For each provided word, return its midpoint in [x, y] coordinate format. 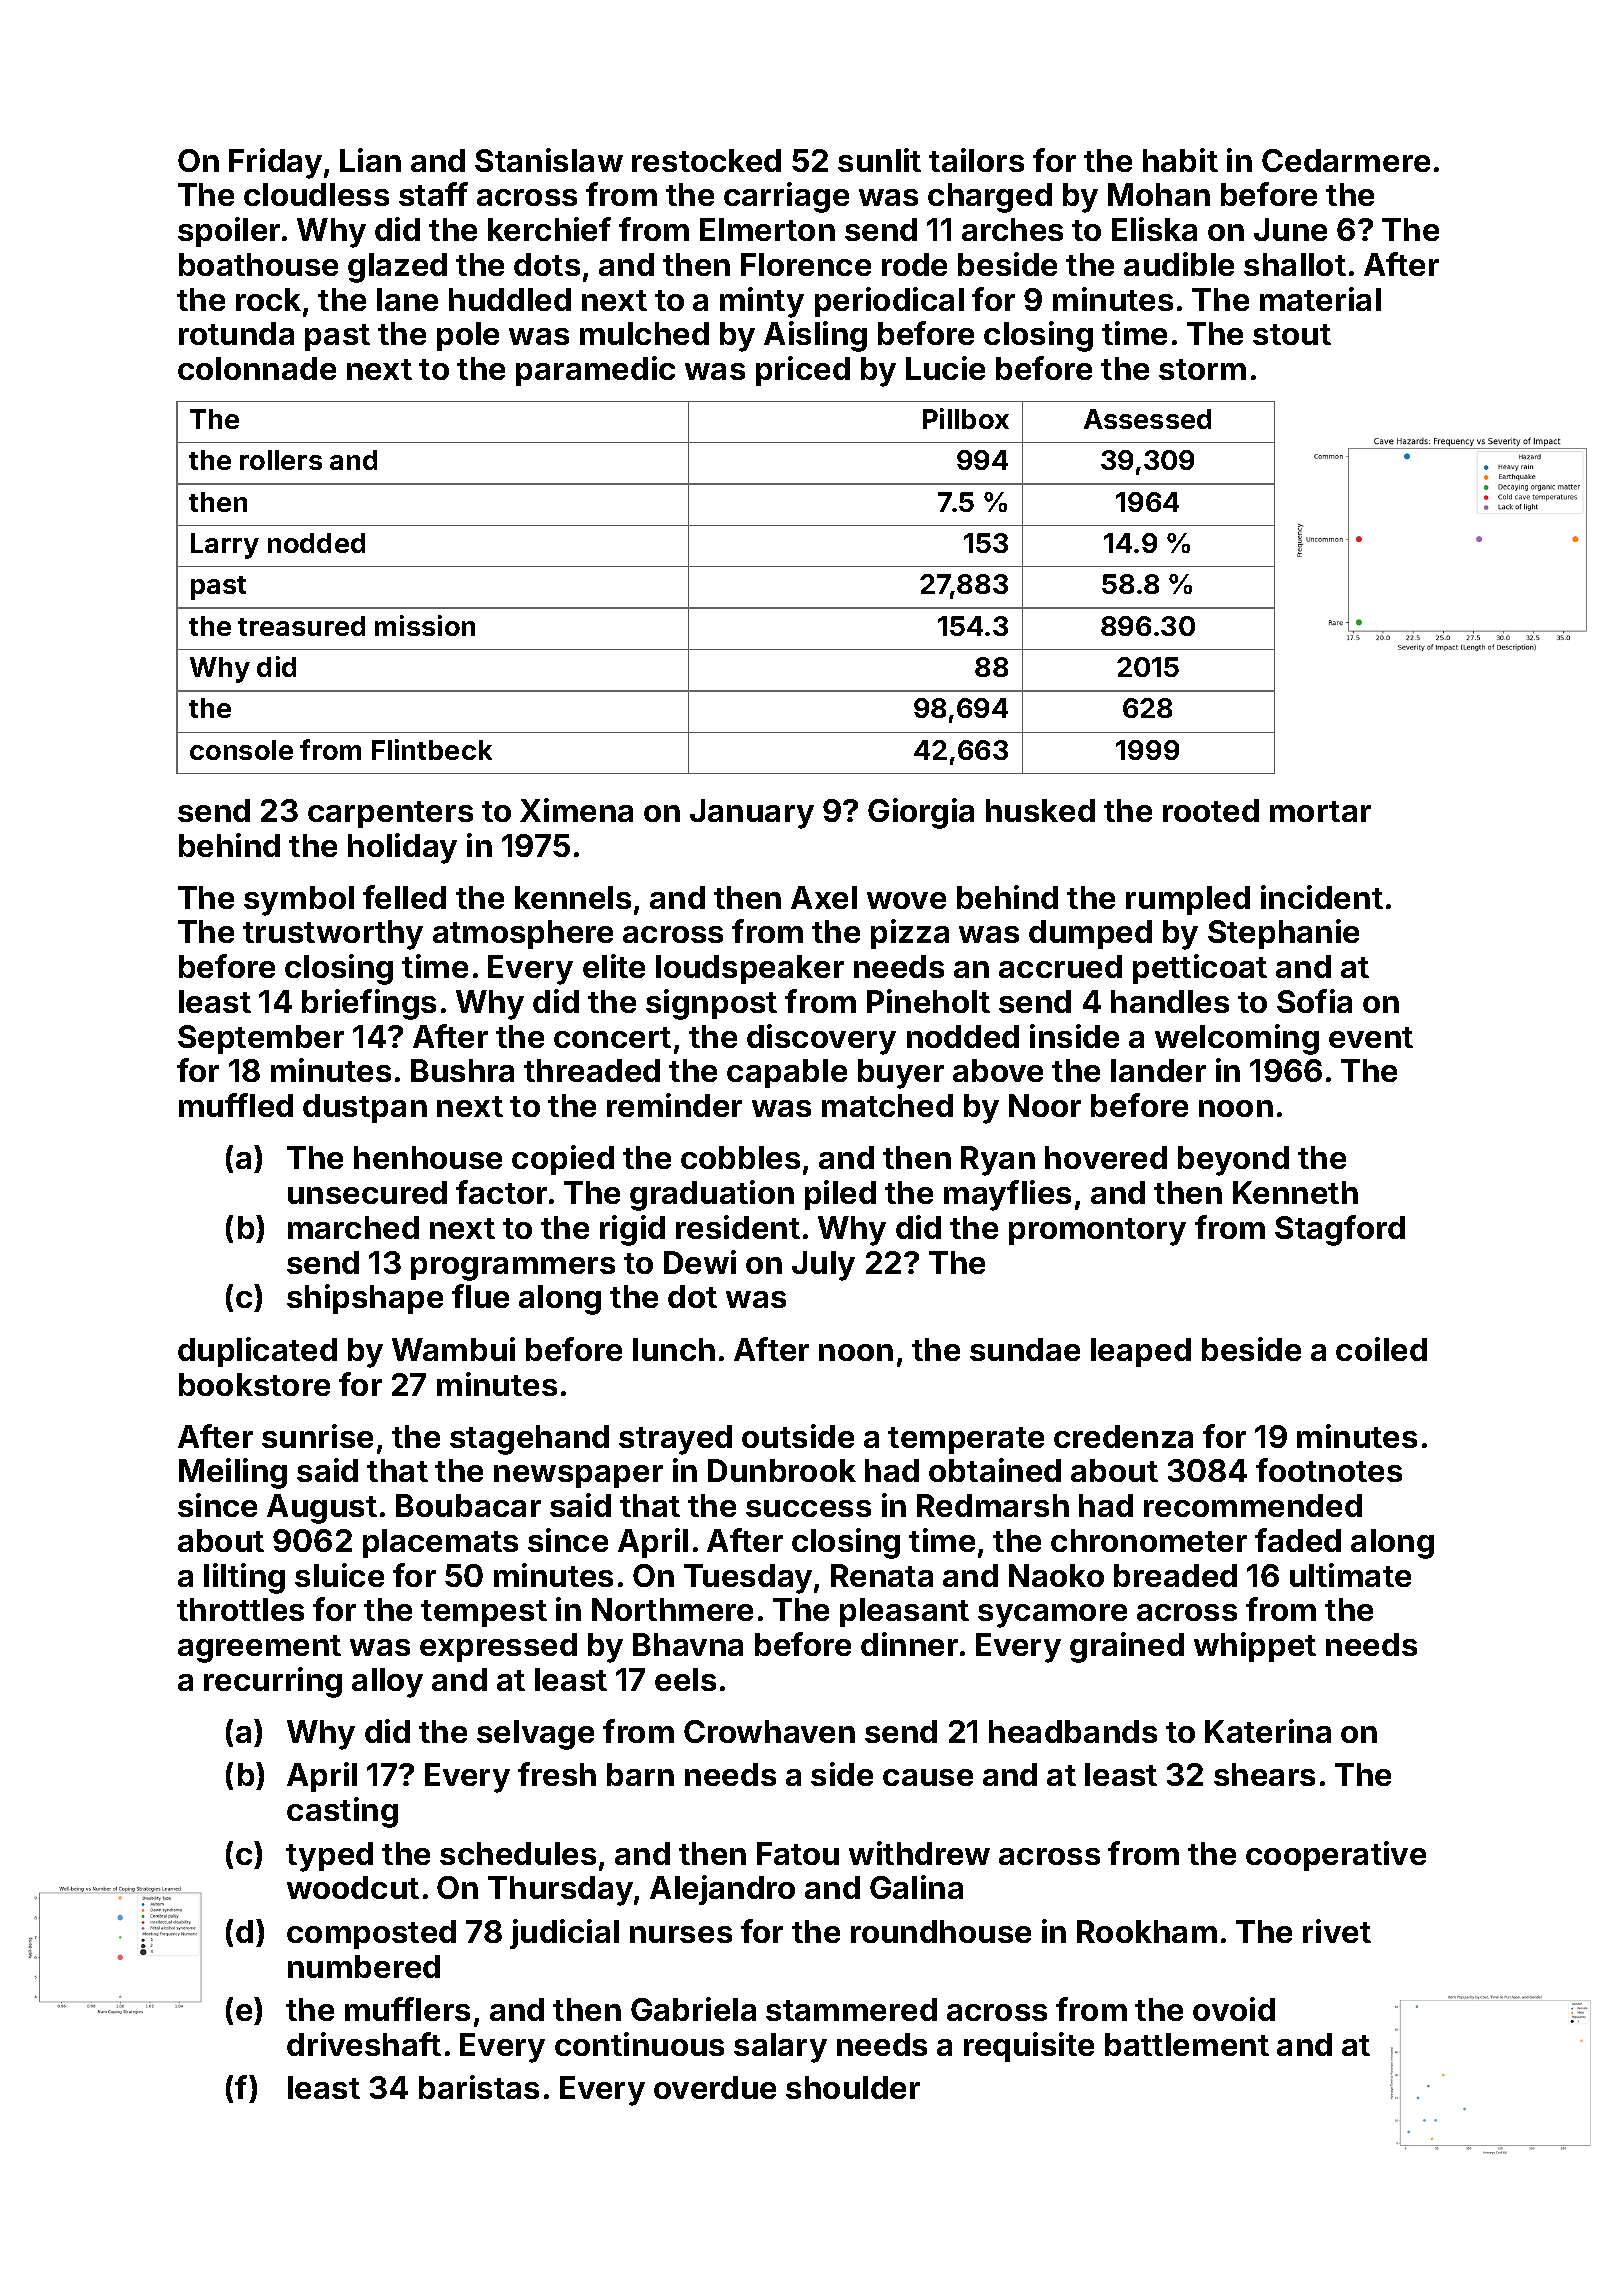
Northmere [672, 1609]
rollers [281, 460]
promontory [1097, 1232]
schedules [518, 1853]
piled [840, 1195]
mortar [1320, 811]
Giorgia [921, 813]
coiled [1381, 1349]
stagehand [529, 1440]
